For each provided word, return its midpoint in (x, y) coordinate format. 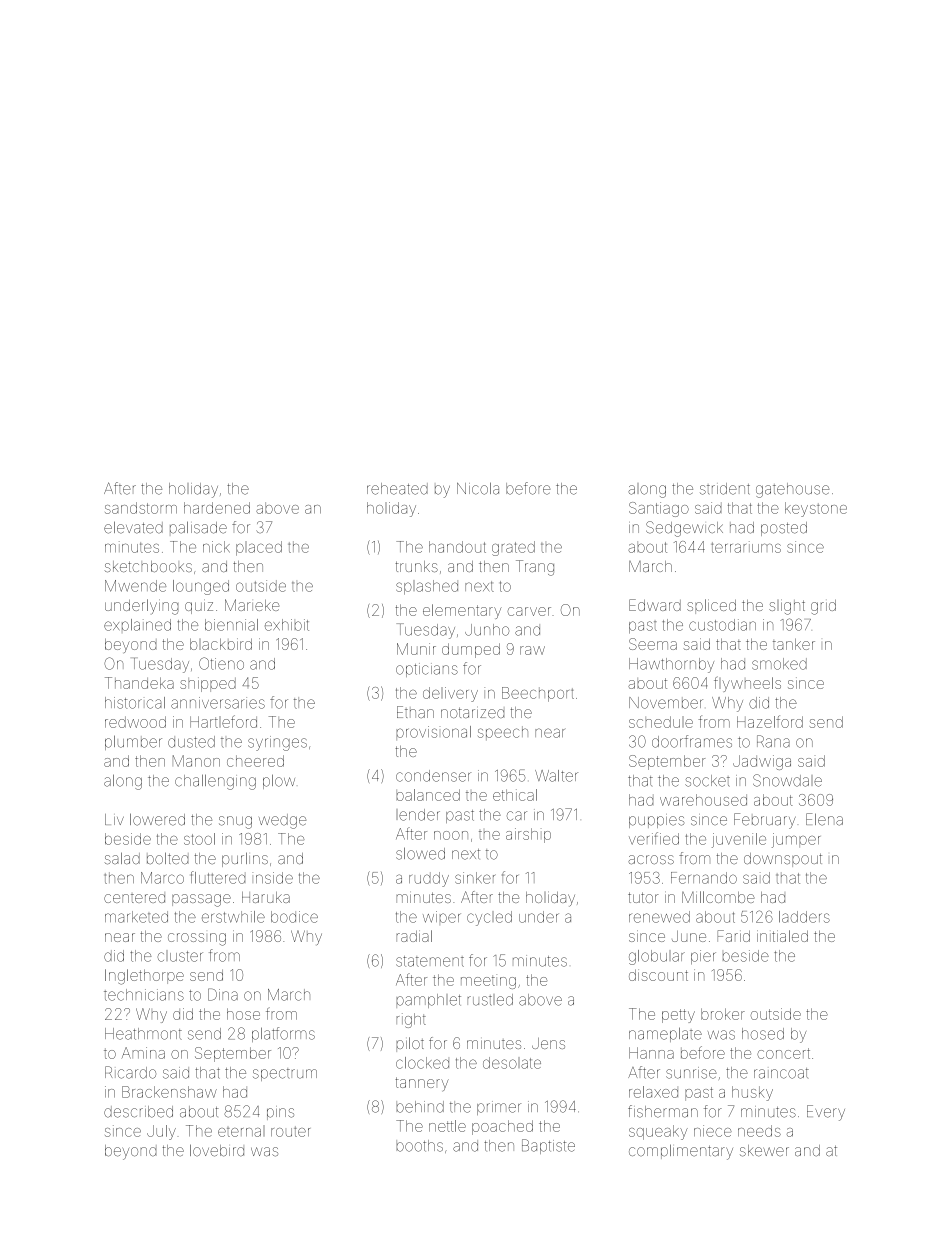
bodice (294, 917)
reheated (397, 489)
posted (784, 529)
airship (528, 835)
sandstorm (141, 508)
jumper (796, 840)
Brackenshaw (169, 1092)
